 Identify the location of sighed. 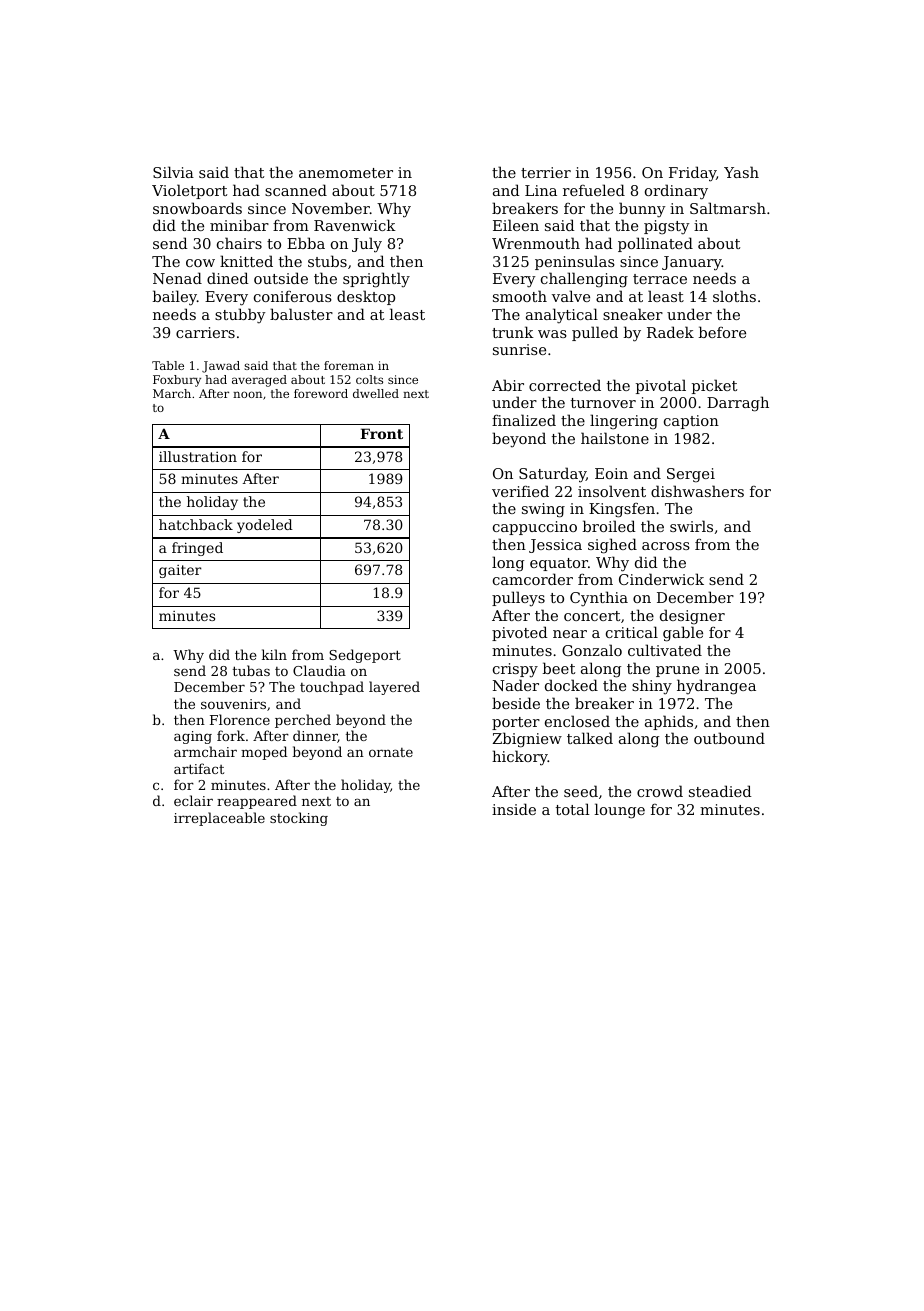
(612, 546).
